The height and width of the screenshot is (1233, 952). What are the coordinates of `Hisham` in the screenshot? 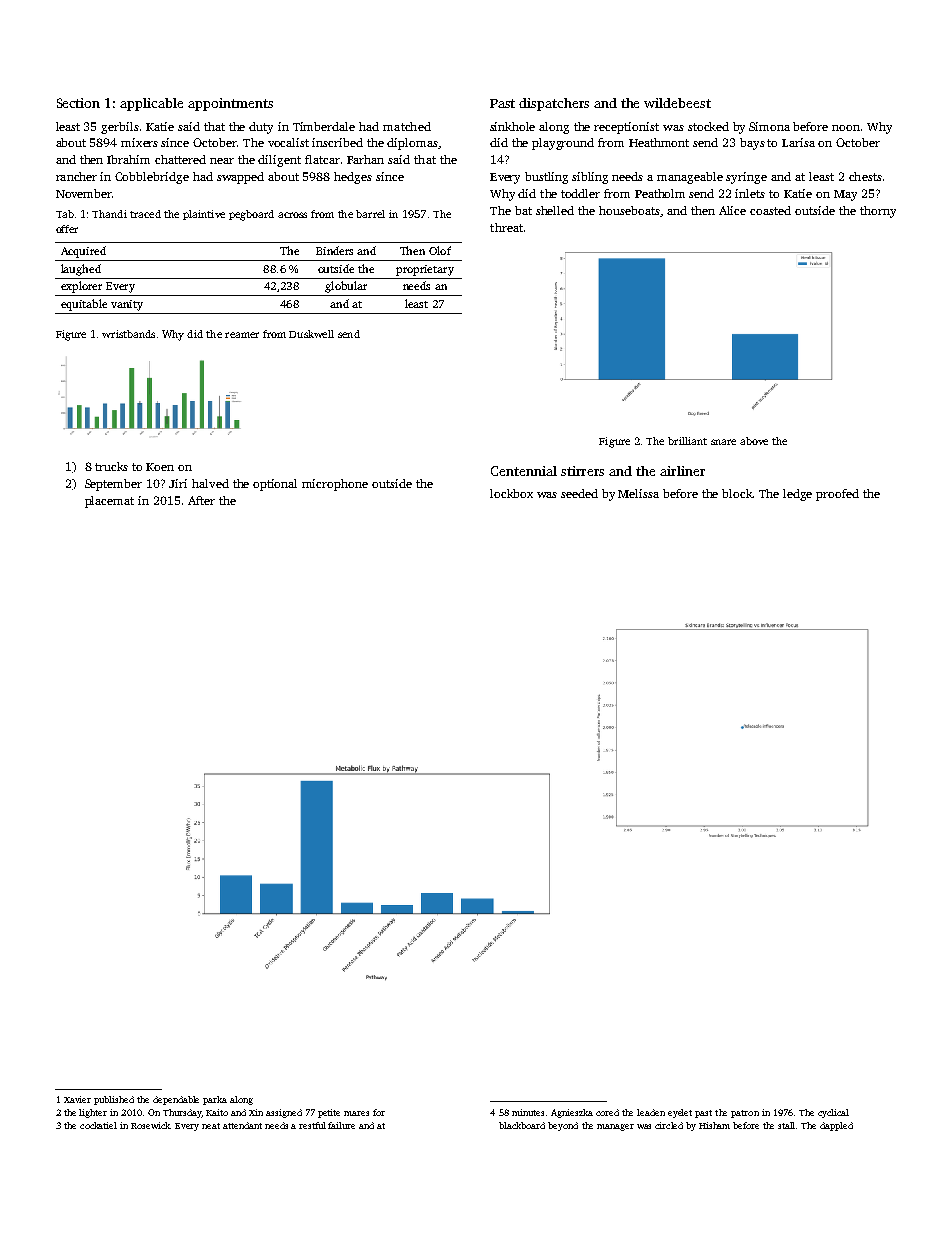 It's located at (714, 1125).
